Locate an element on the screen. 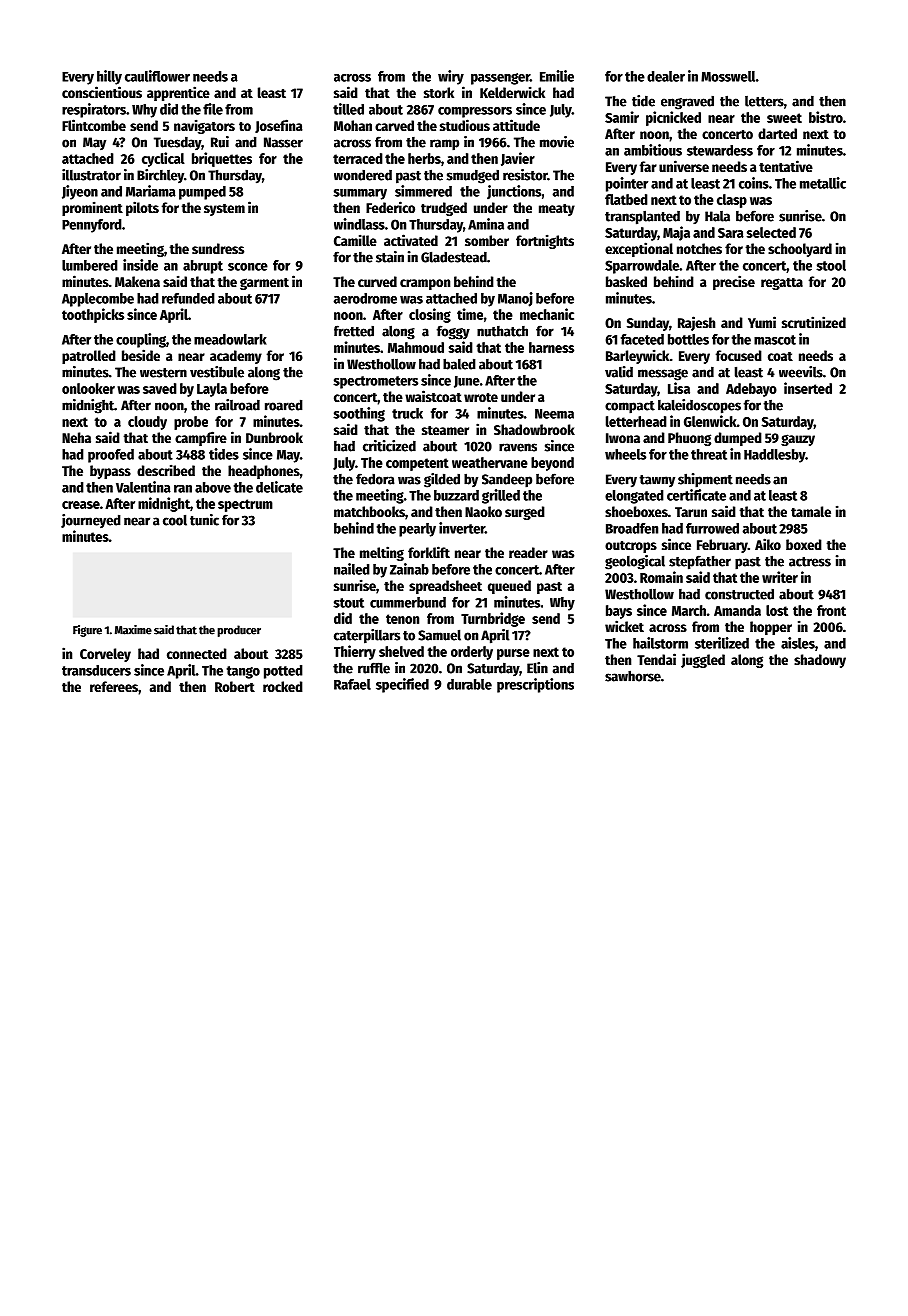 The image size is (908, 1316). boxed is located at coordinates (804, 544).
